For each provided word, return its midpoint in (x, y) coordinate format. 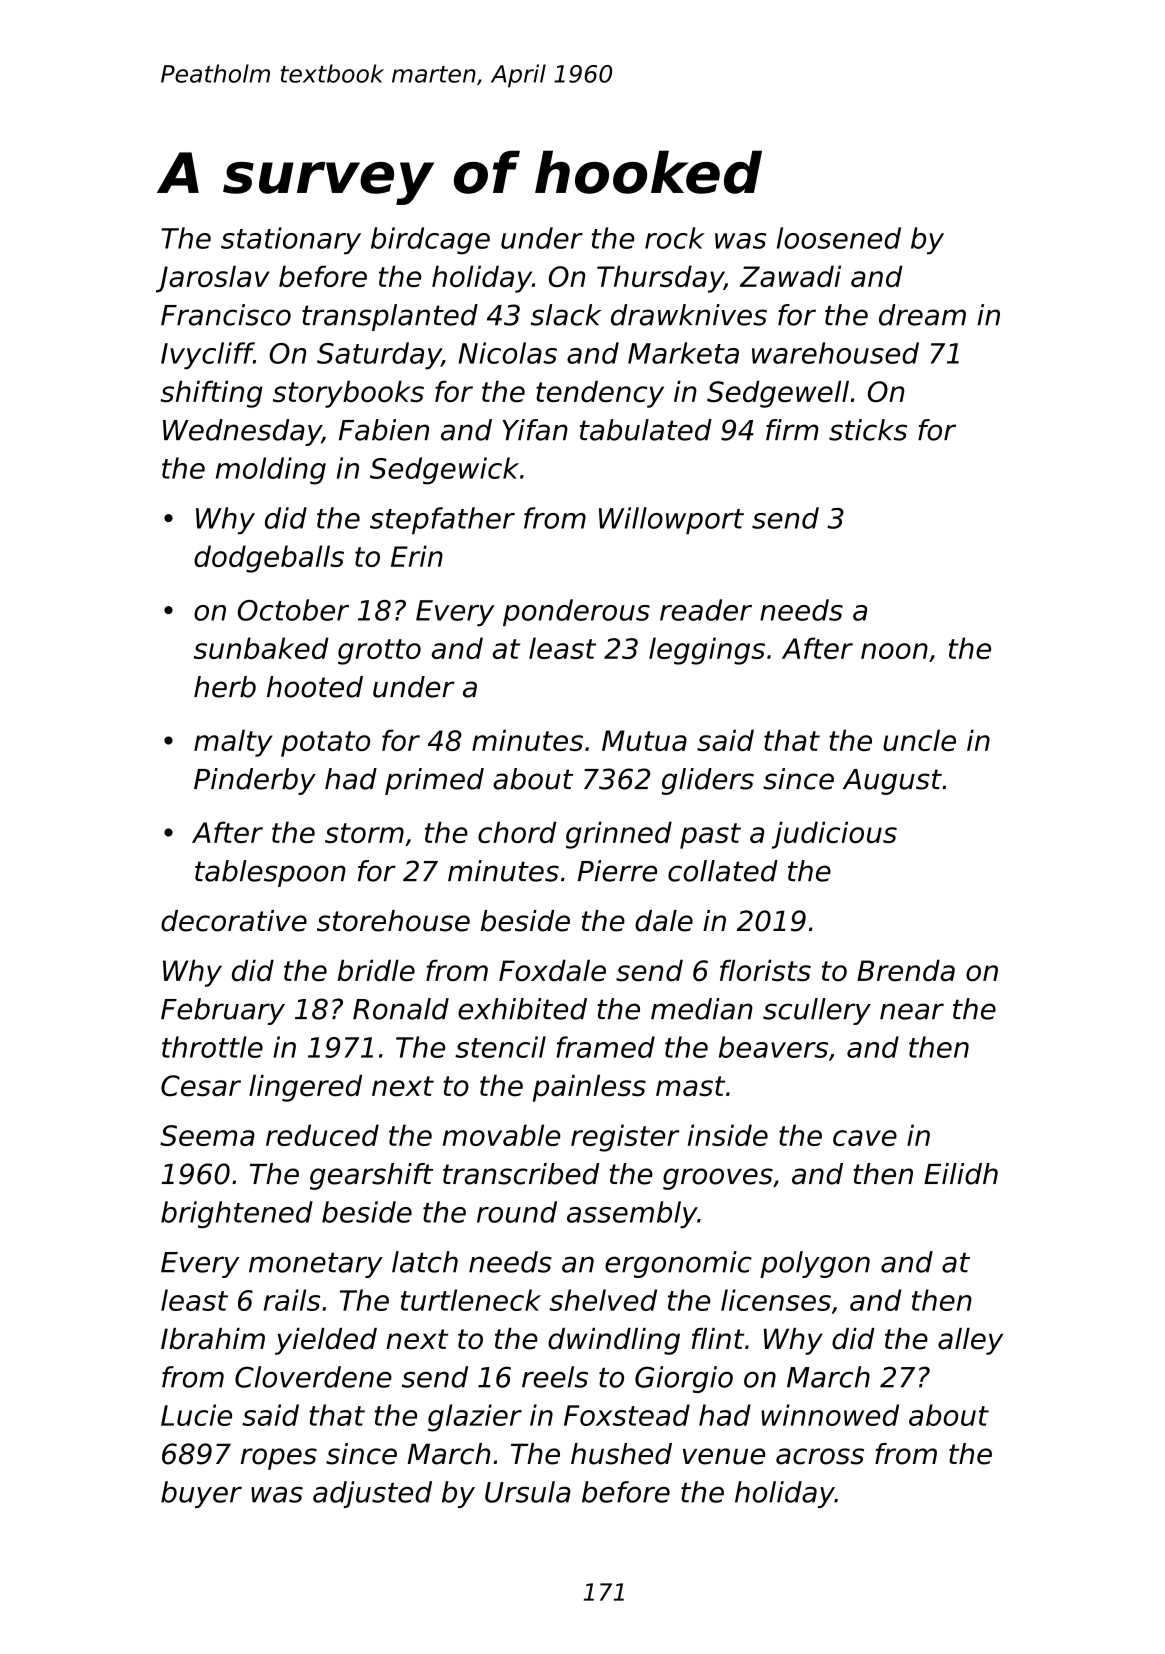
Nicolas (508, 353)
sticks (868, 430)
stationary (291, 241)
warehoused (835, 353)
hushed (621, 1454)
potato (325, 744)
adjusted (372, 1494)
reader (706, 610)
